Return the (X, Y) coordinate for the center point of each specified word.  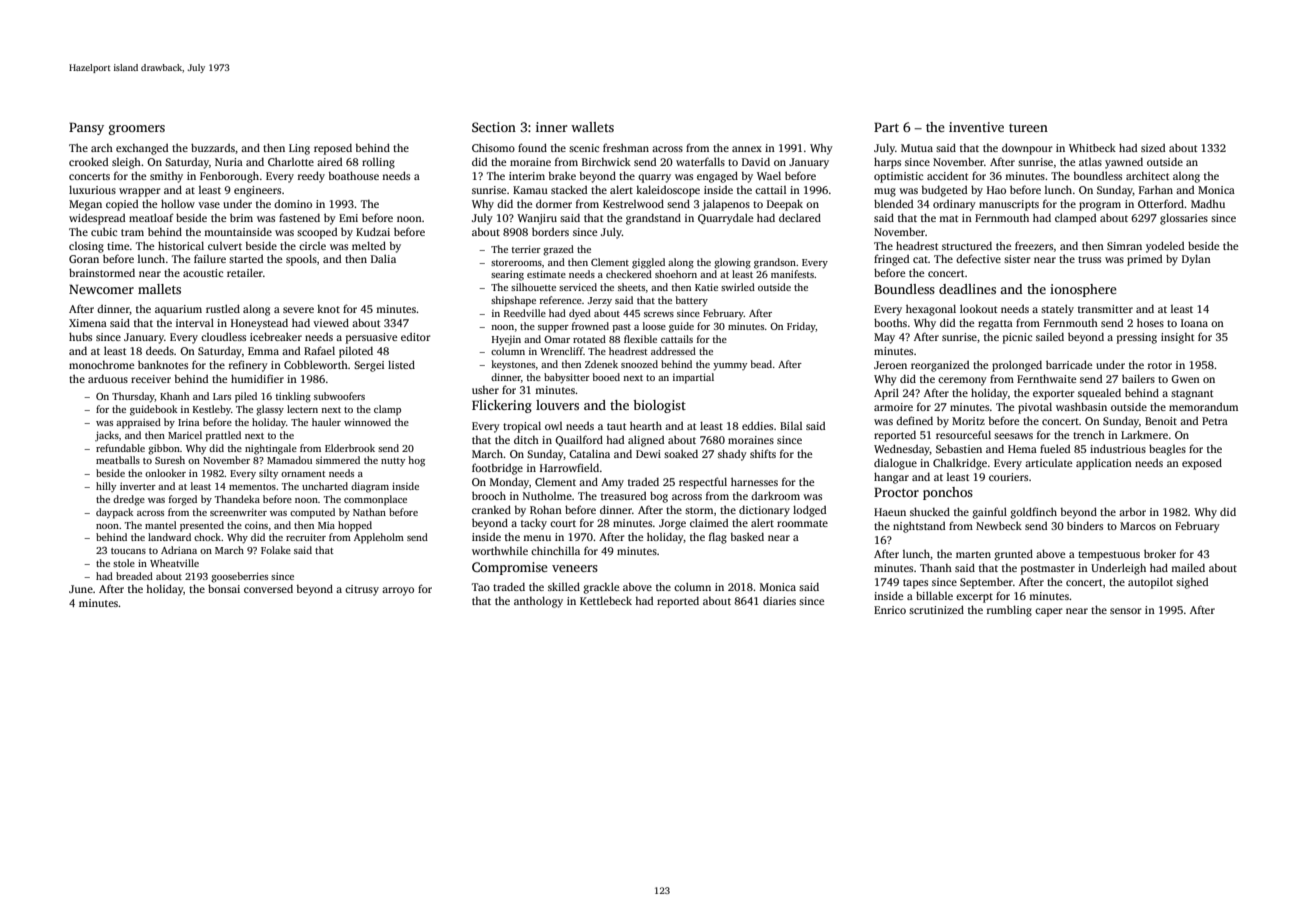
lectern (302, 409)
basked (747, 536)
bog (659, 497)
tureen (1028, 128)
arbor (1132, 512)
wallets (592, 127)
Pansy (86, 128)
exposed (1202, 464)
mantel (161, 525)
